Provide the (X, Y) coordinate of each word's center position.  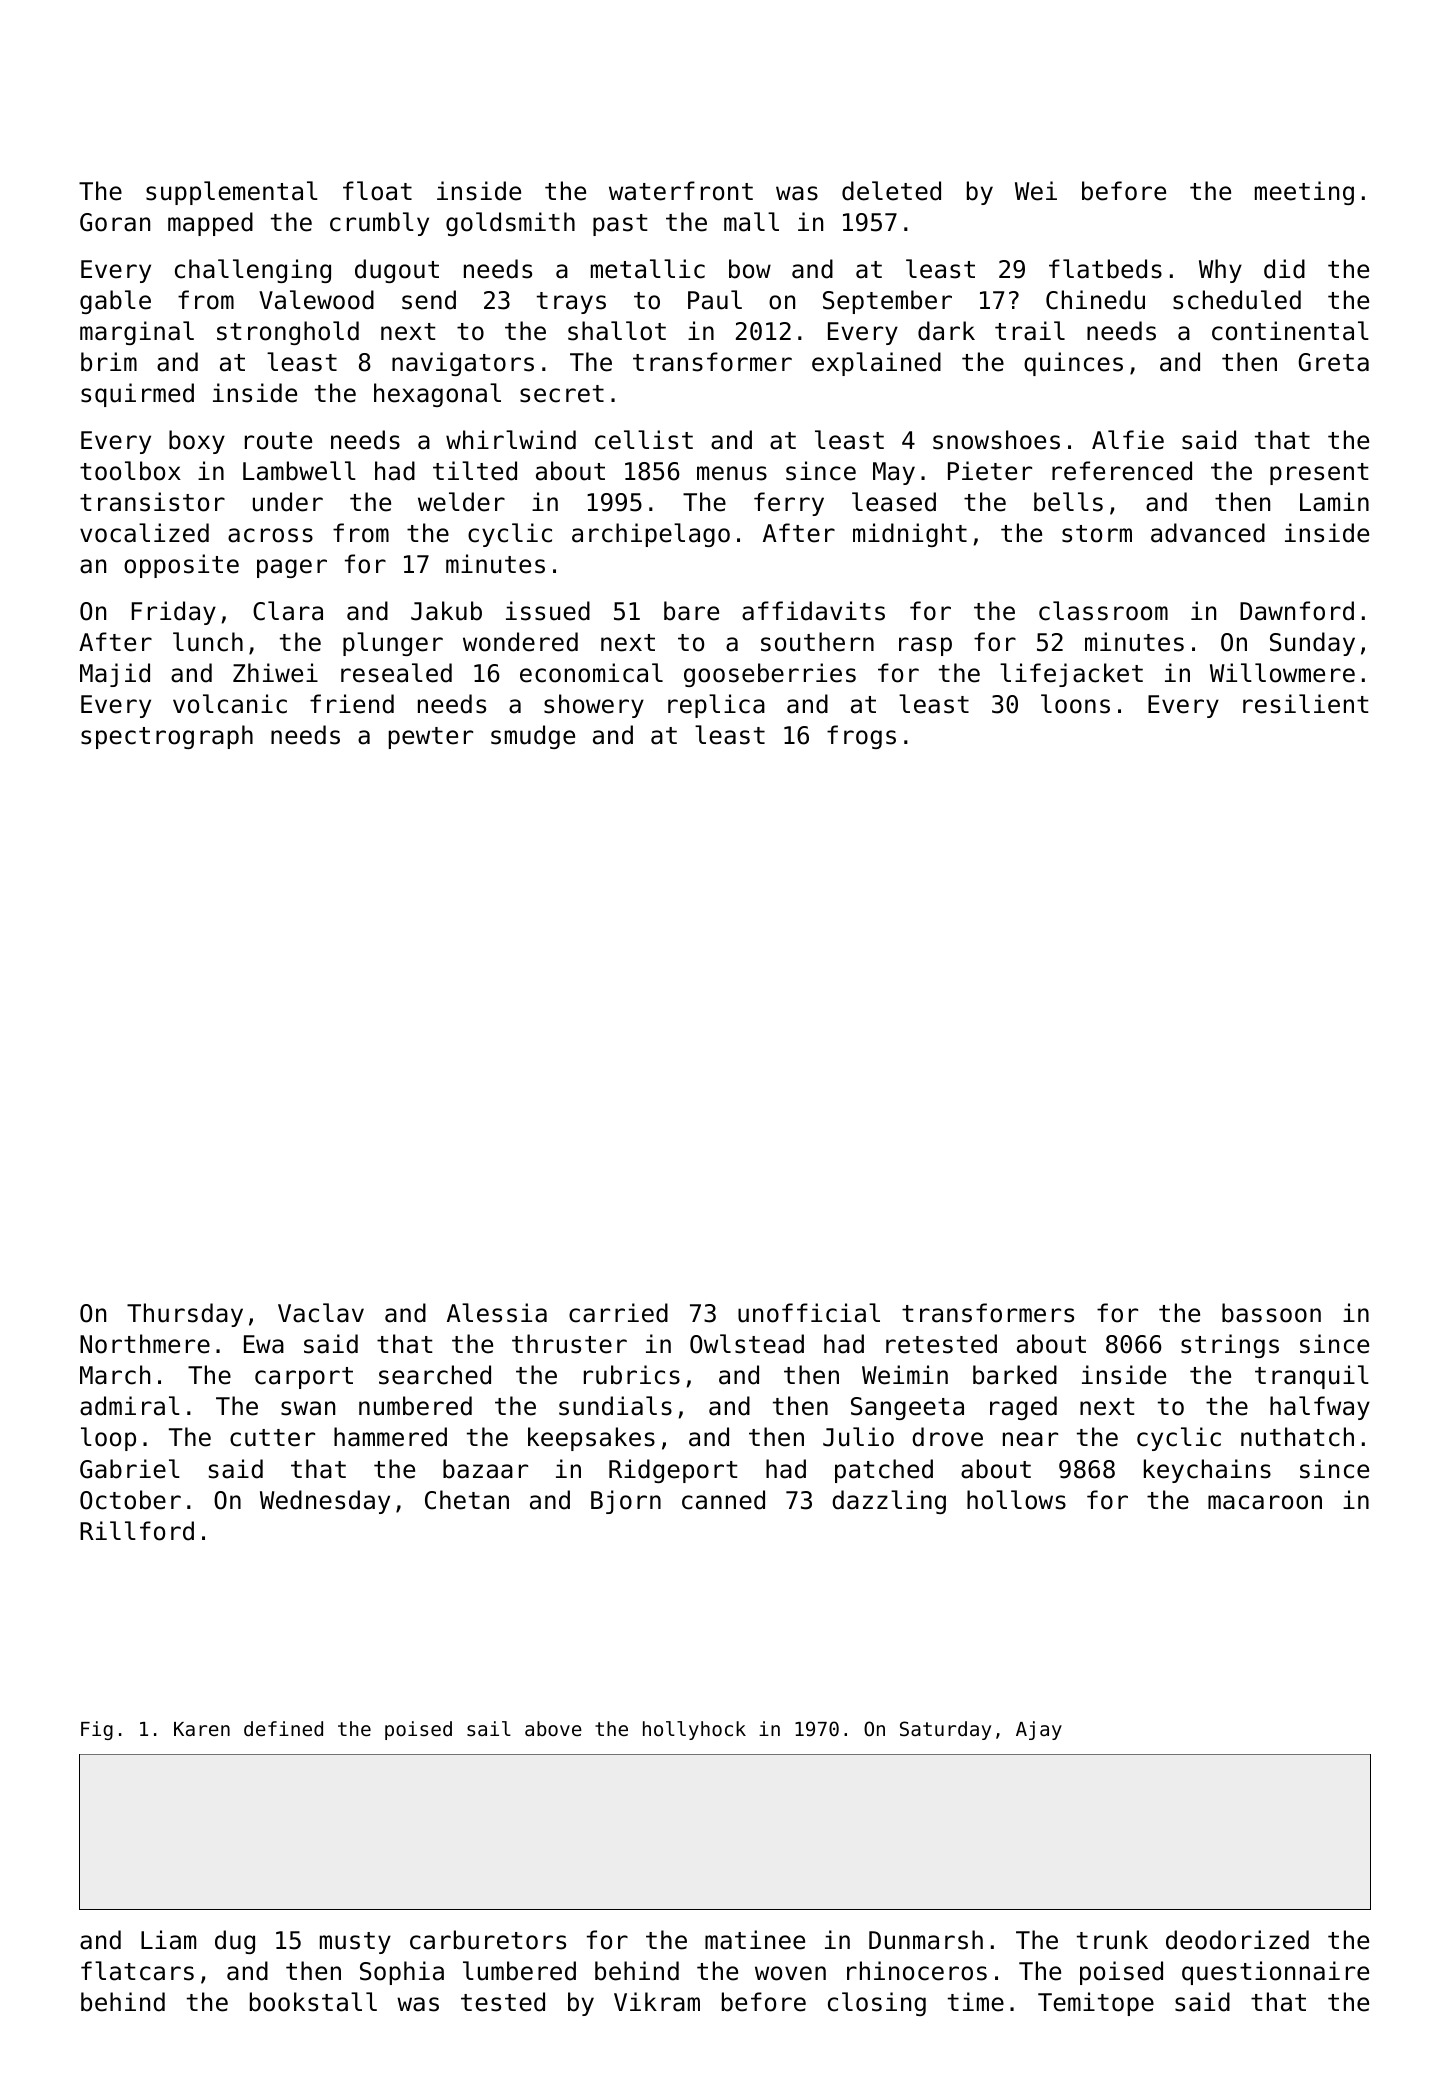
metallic (648, 269)
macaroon (1265, 1502)
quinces (1073, 364)
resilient (1306, 704)
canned (723, 1500)
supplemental (232, 193)
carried (618, 1313)
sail (489, 1728)
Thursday (185, 1315)
